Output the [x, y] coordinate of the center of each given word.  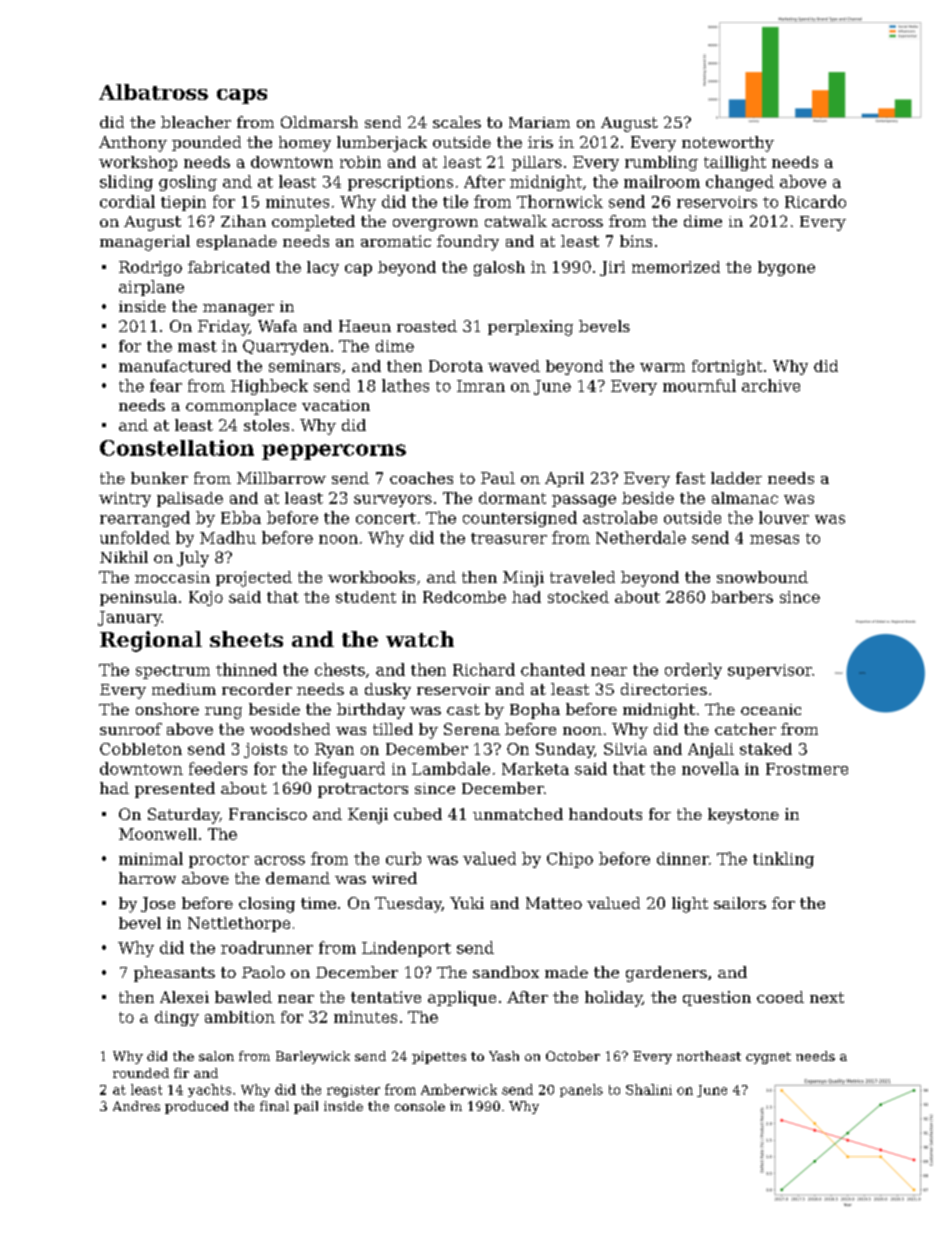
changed [740, 183]
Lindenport [406, 949]
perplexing [530, 328]
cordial [127, 201]
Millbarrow [281, 478]
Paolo [263, 972]
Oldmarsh [319, 122]
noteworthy [728, 144]
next [827, 997]
